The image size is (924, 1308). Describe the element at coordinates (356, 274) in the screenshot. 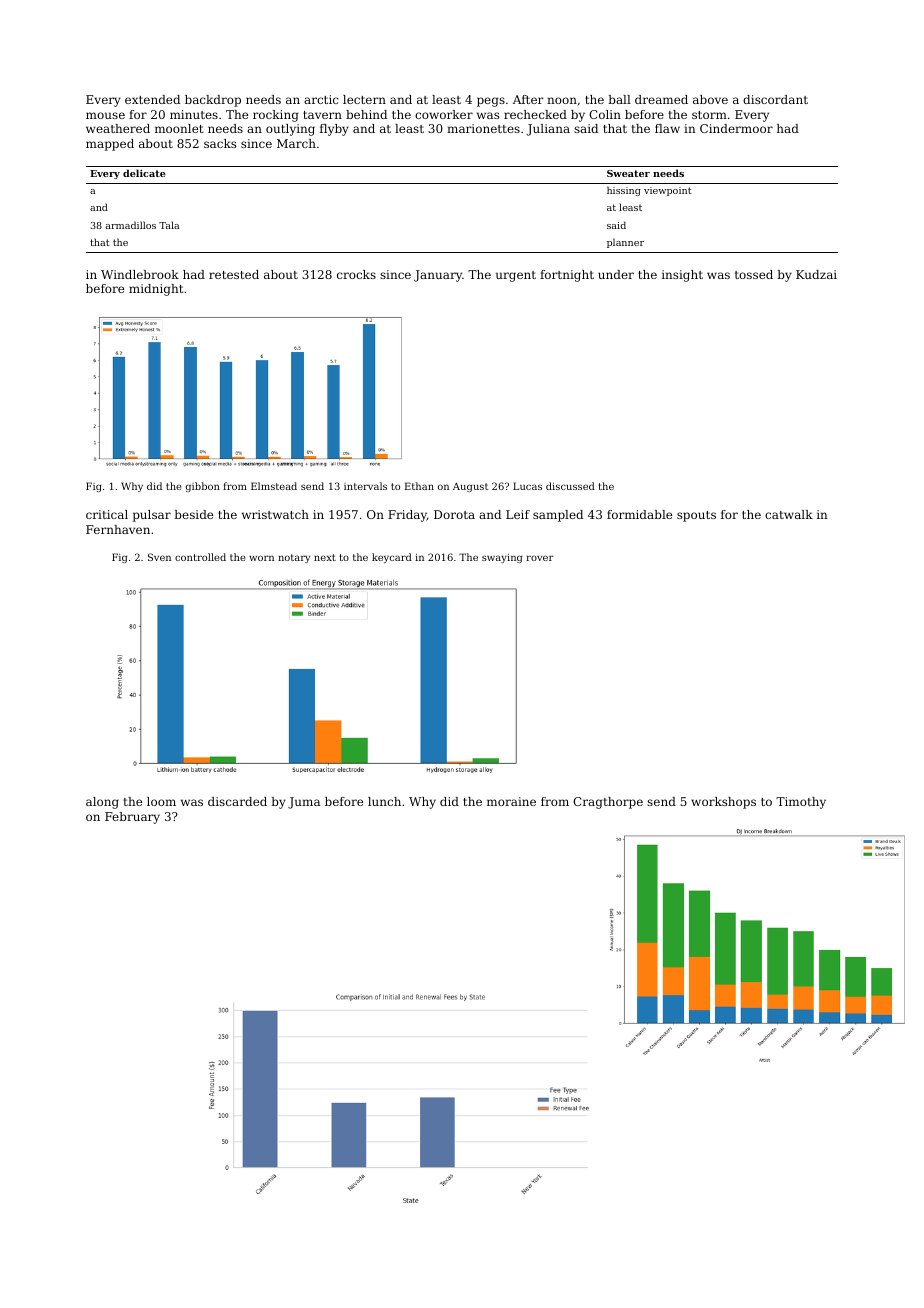

I see `crocks` at that location.
